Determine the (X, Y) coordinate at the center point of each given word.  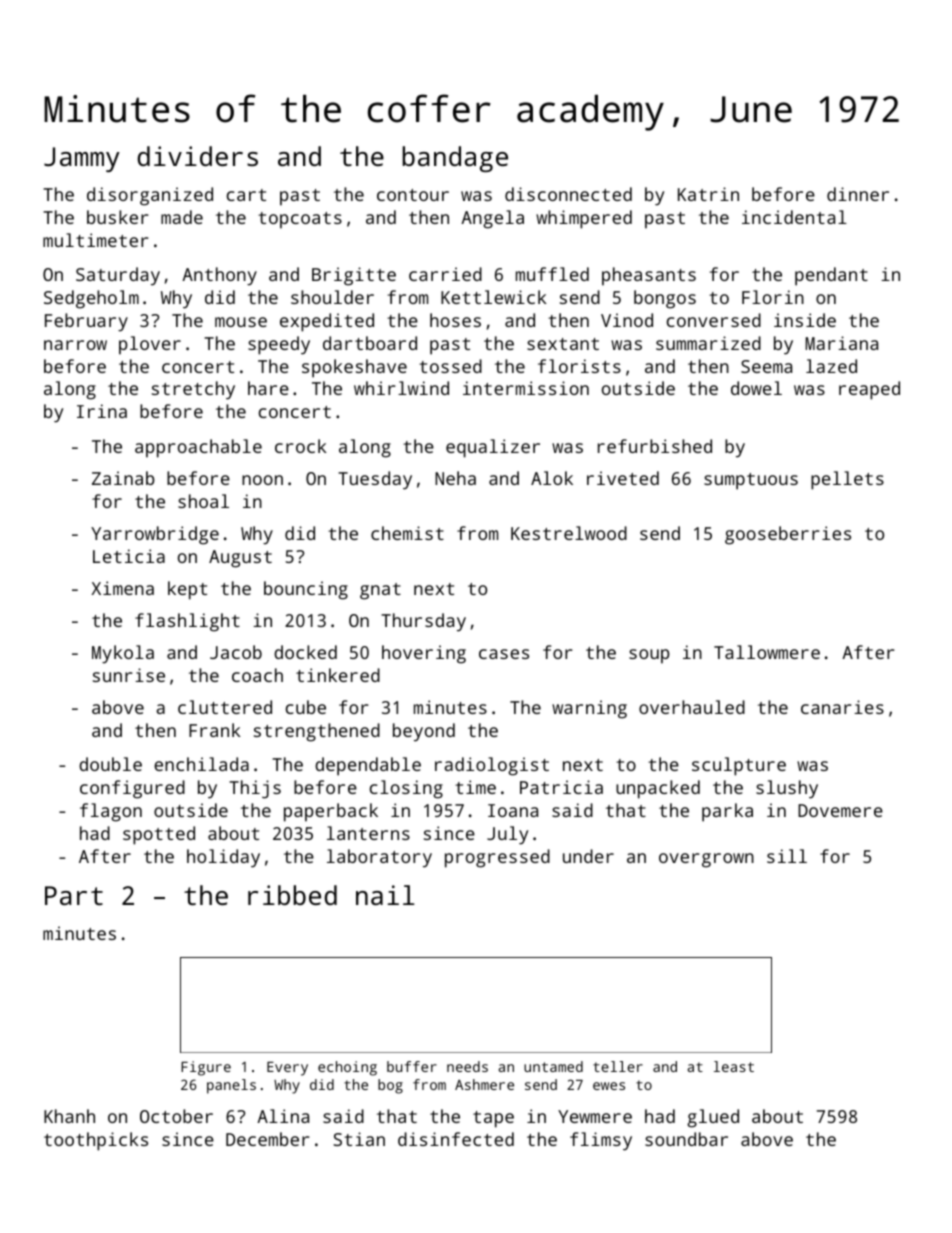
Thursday (423, 622)
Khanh (69, 1116)
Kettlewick (494, 297)
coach (257, 675)
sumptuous (751, 481)
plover (150, 345)
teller (618, 1066)
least (734, 1066)
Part (74, 895)
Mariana (841, 343)
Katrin (708, 194)
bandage (455, 159)
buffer (412, 1066)
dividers (198, 156)
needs (467, 1066)
